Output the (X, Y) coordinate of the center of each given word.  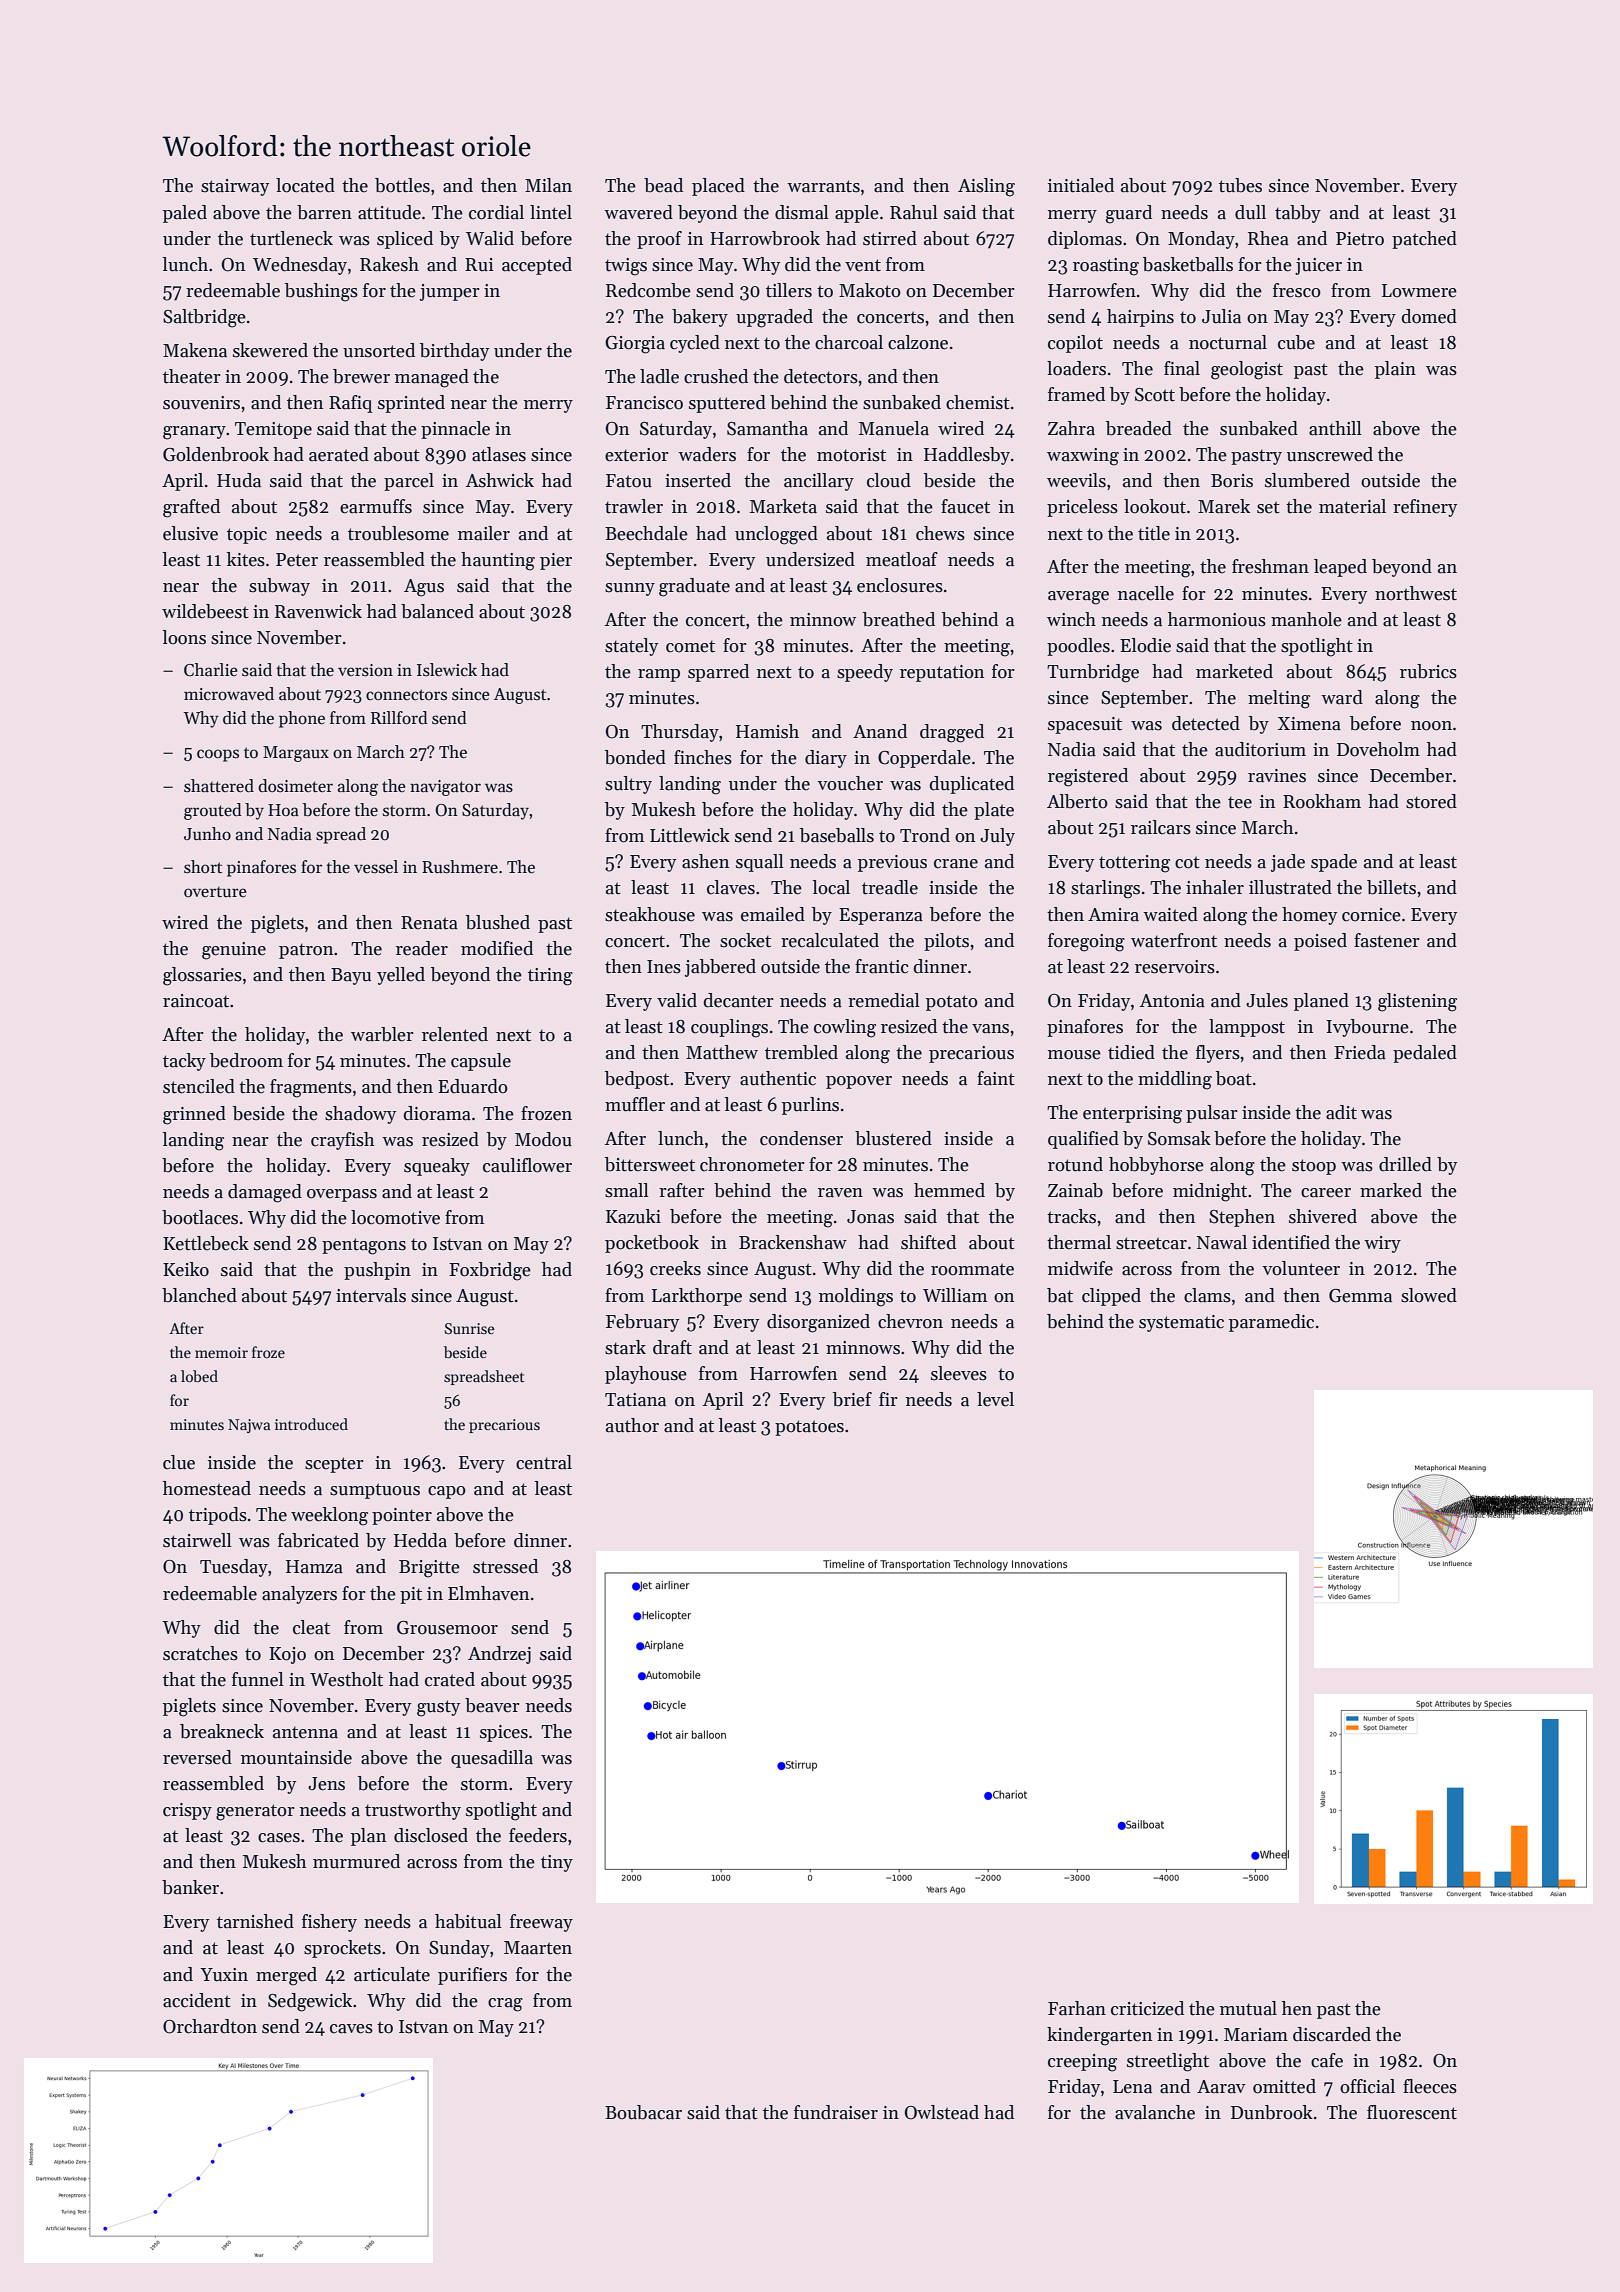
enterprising (1132, 1115)
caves (351, 2029)
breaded (1139, 428)
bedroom (246, 1060)
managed (432, 378)
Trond (925, 835)
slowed (1429, 1295)
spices (504, 1733)
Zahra (1071, 428)
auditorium (1260, 749)
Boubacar (643, 2112)
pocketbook (652, 1244)
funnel (258, 1679)
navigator (445, 788)
